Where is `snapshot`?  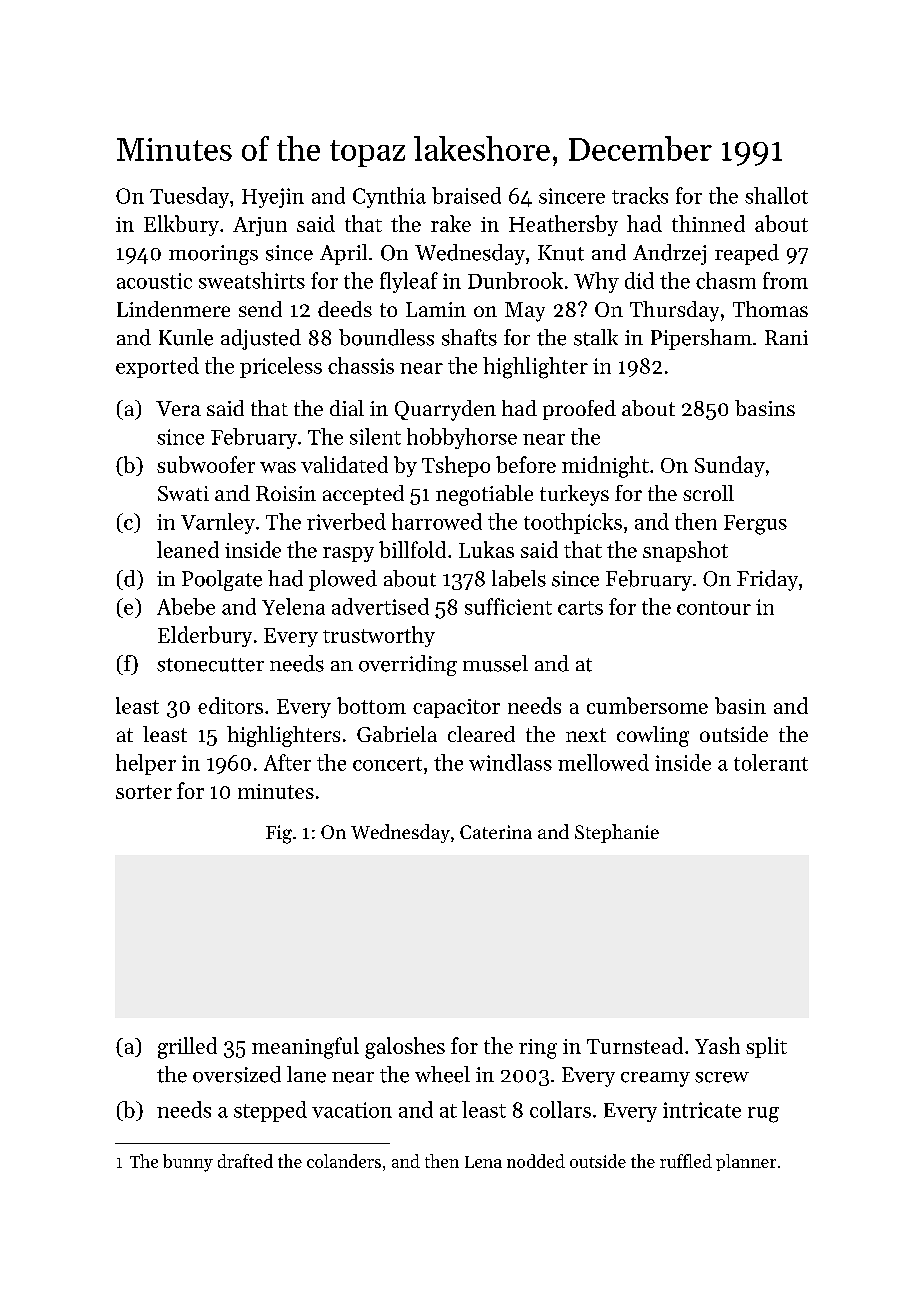 snapshot is located at coordinates (685, 551).
